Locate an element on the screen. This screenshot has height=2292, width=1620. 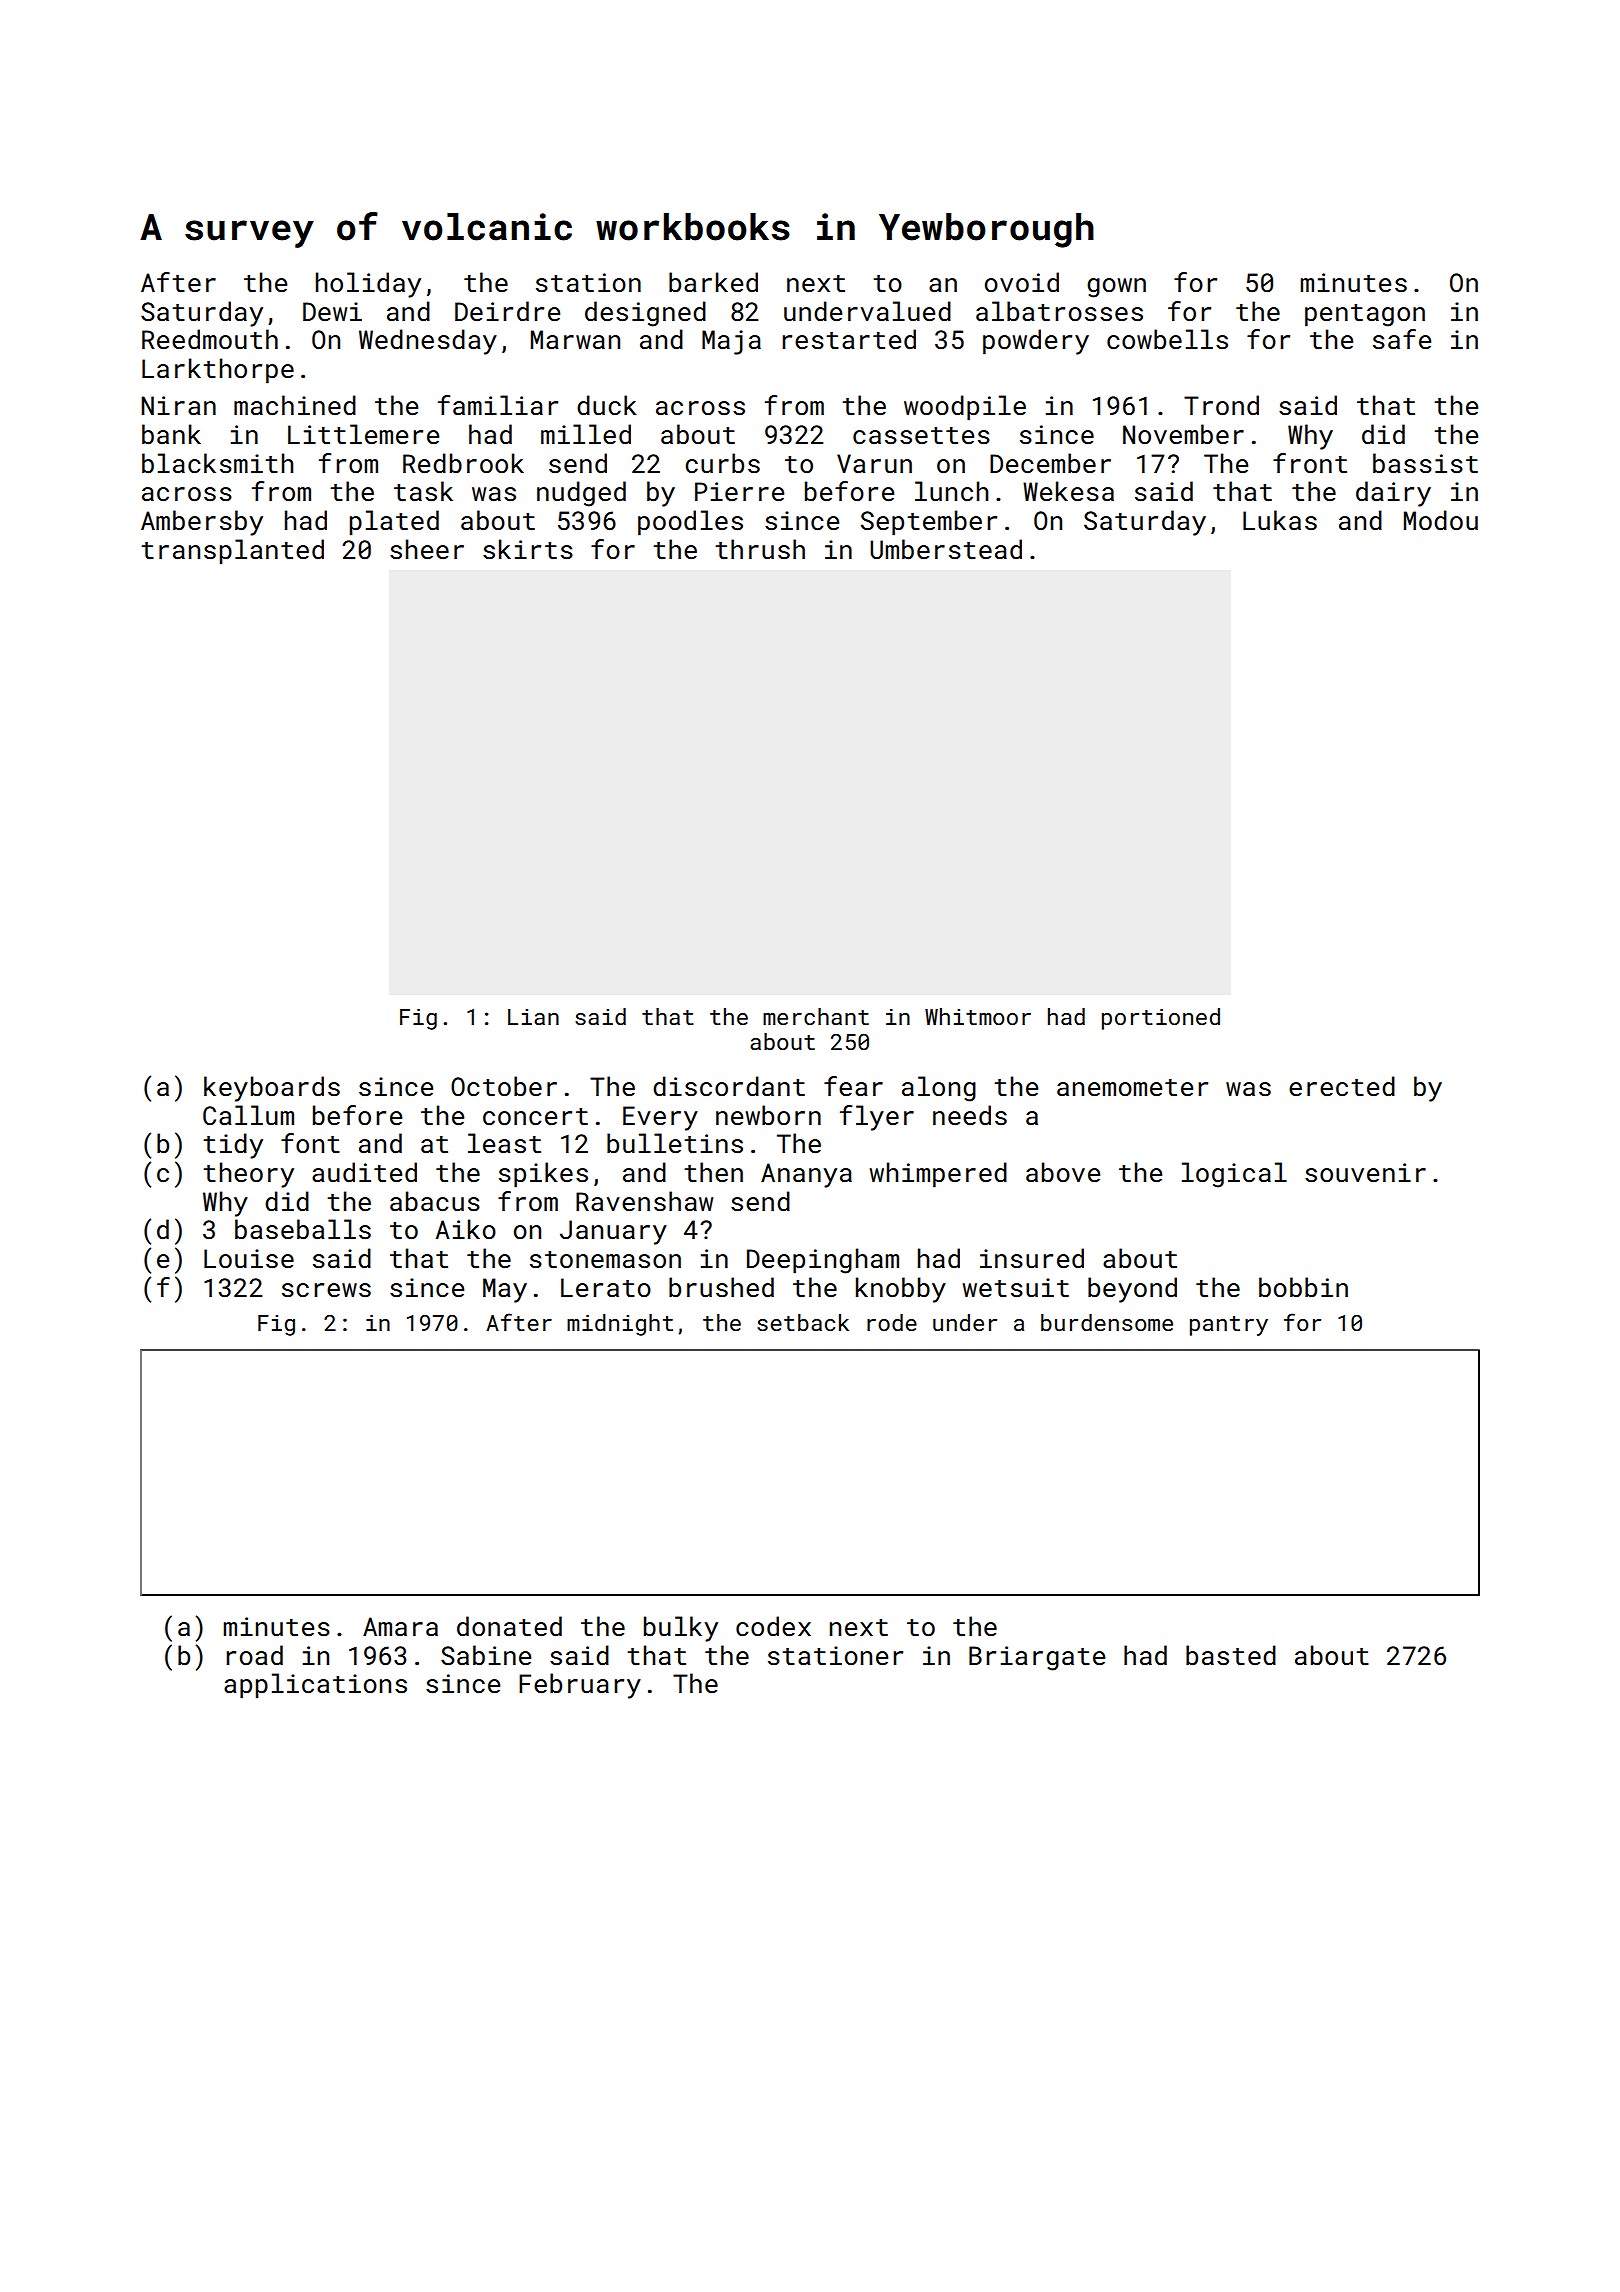
thrush is located at coordinates (760, 549).
